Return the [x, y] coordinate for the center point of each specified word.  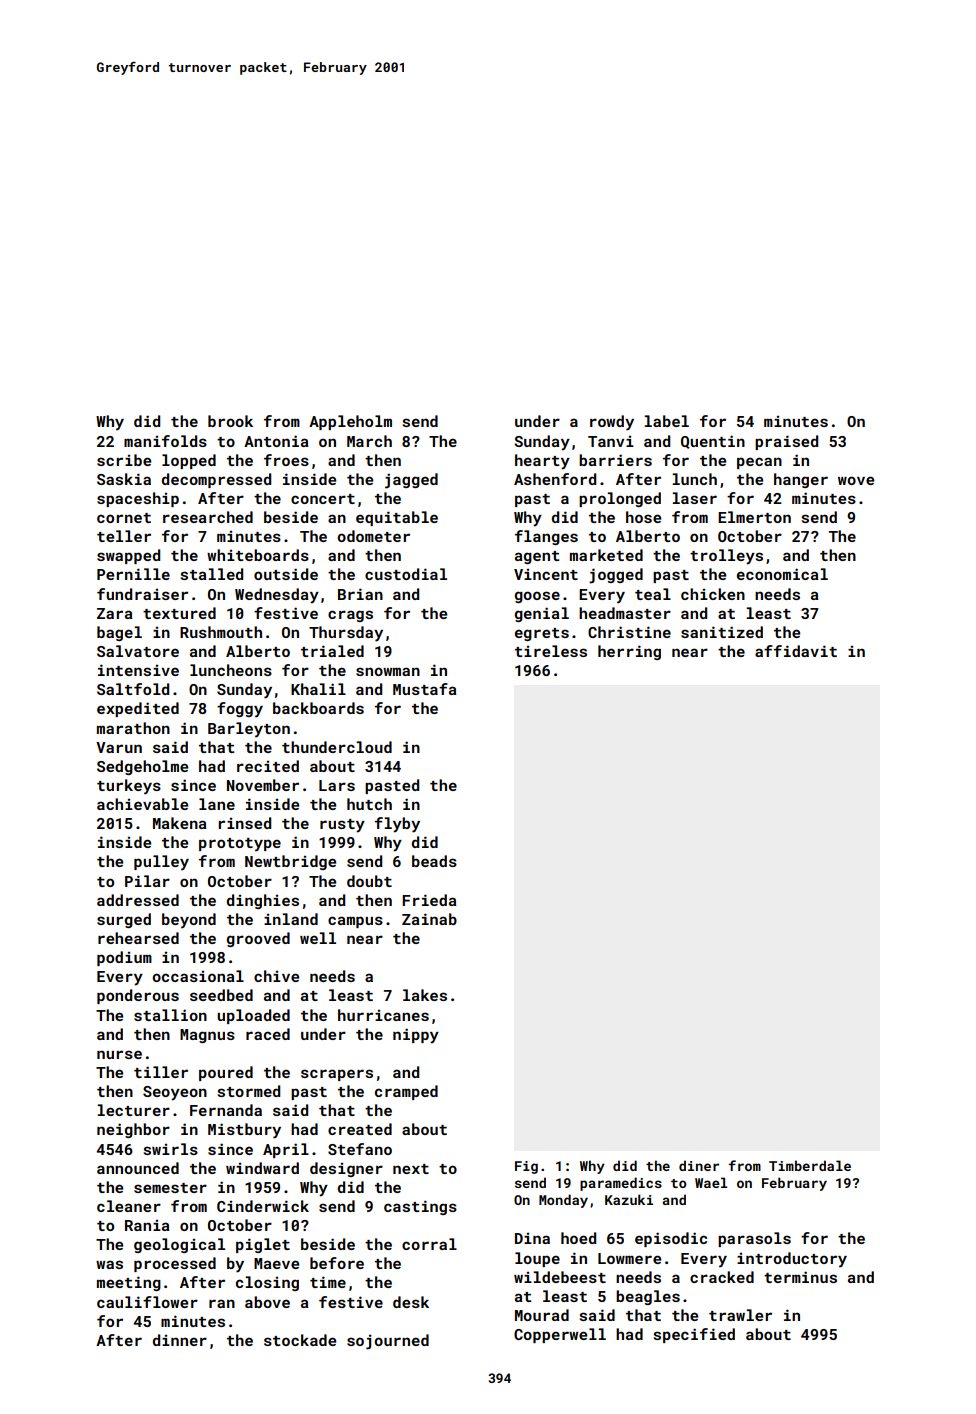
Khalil [318, 689]
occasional [198, 976]
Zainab [429, 919]
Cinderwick [263, 1206]
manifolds [165, 441]
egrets [542, 634]
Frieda [429, 900]
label [666, 421]
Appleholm [350, 422]
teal [653, 594]
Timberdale [810, 1165]
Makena [179, 823]
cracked [722, 1277]
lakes [425, 995]
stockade [300, 1340]
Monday [563, 1201]
